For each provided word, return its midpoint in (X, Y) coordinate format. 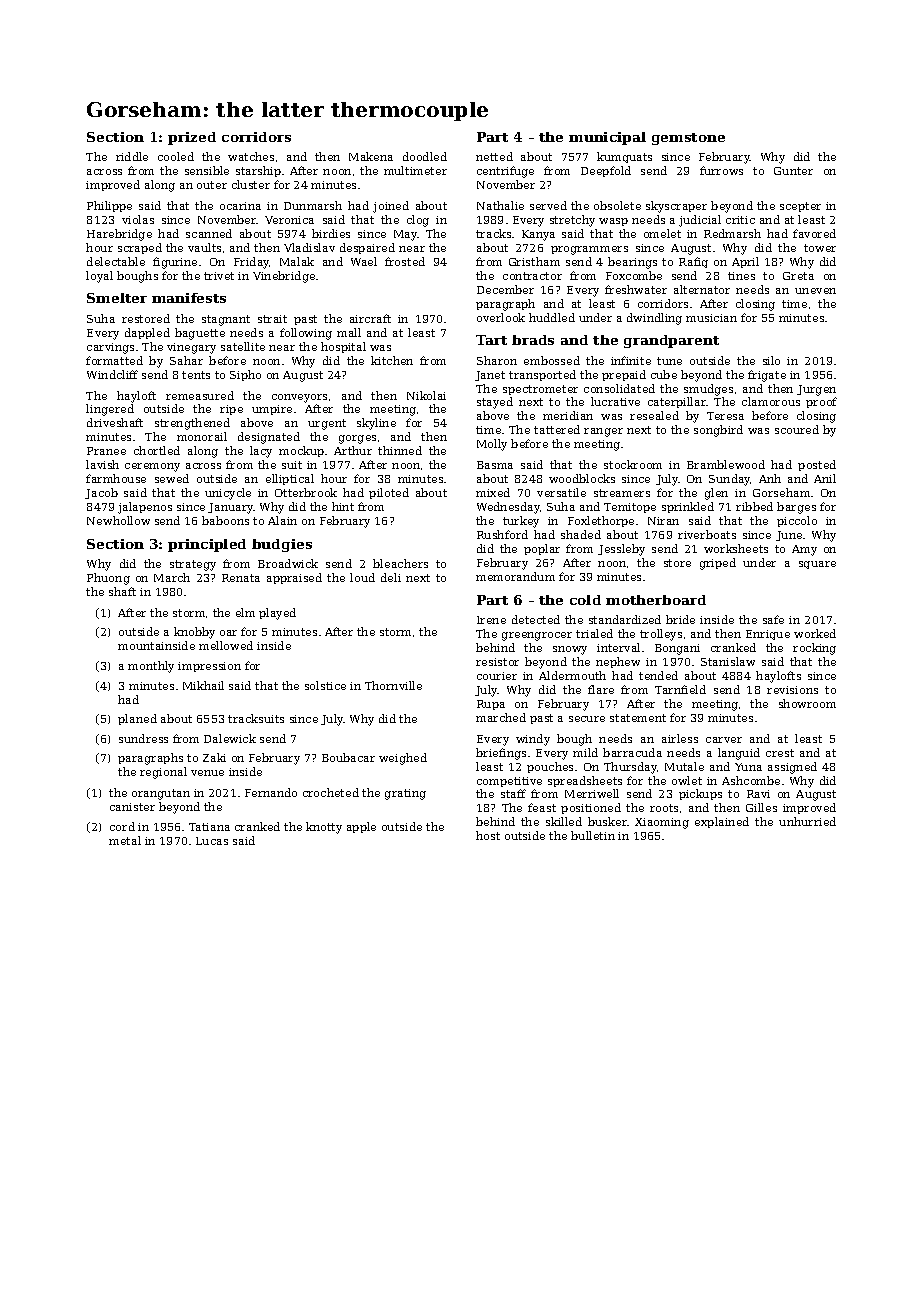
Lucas (212, 841)
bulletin (593, 835)
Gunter (793, 171)
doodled (425, 156)
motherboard (656, 600)
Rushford (502, 534)
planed (137, 719)
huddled (552, 317)
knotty (324, 828)
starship (258, 171)
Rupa (491, 705)
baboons (225, 520)
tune (669, 361)
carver (724, 740)
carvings (110, 348)
